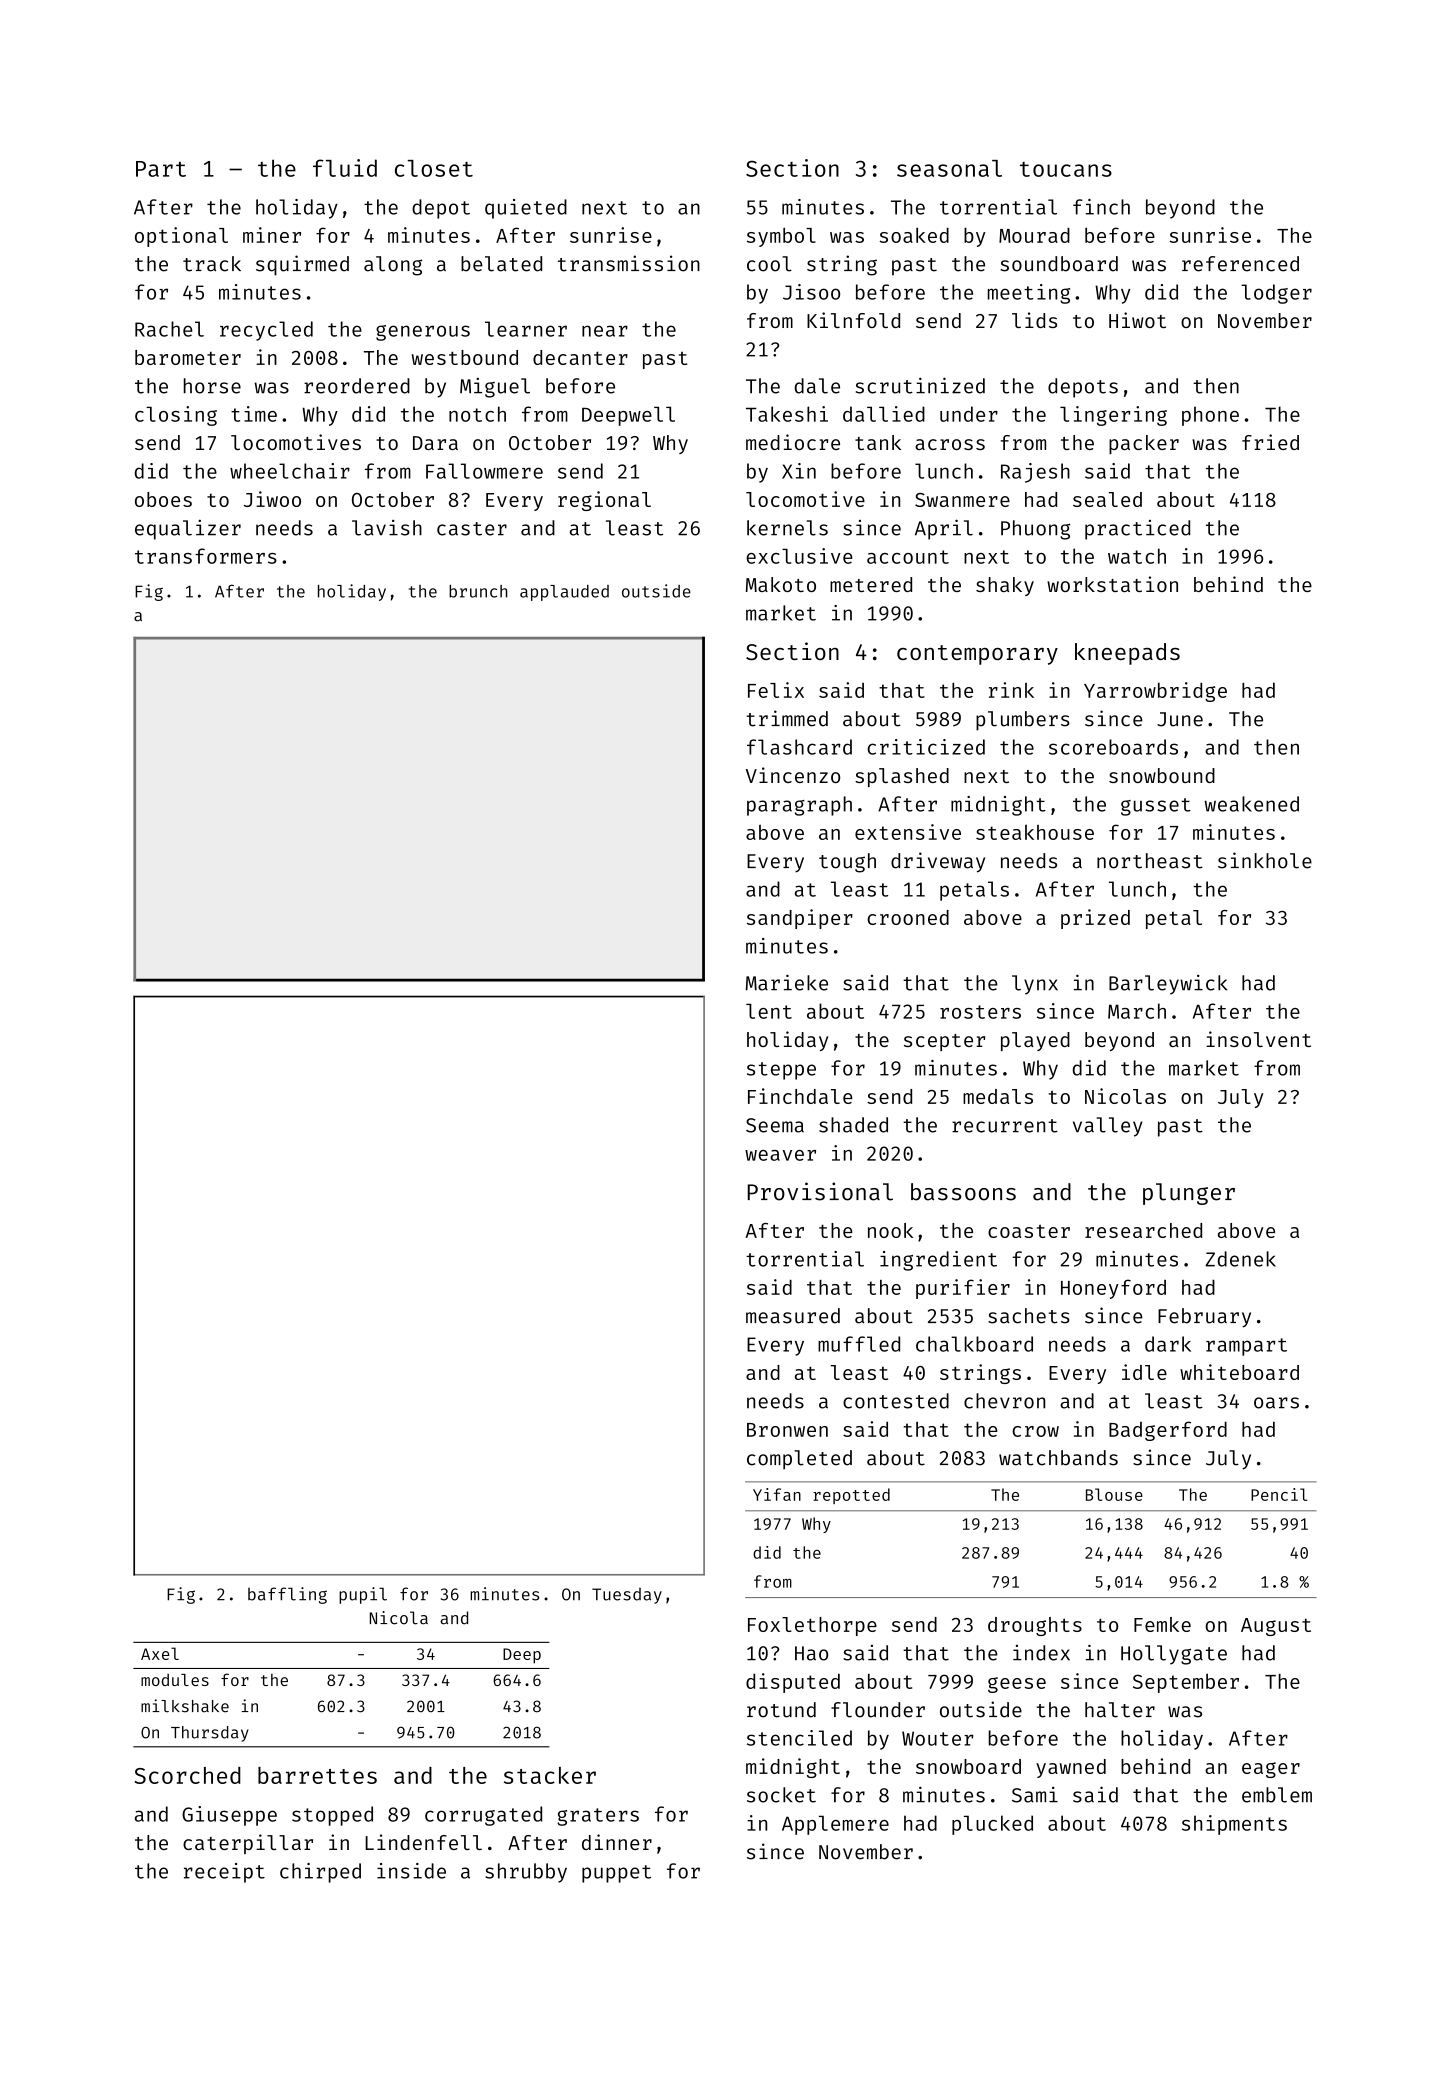 The width and height of the page is (1450, 2100). Describe the element at coordinates (1066, 169) in the page. I see `toucans` at that location.
